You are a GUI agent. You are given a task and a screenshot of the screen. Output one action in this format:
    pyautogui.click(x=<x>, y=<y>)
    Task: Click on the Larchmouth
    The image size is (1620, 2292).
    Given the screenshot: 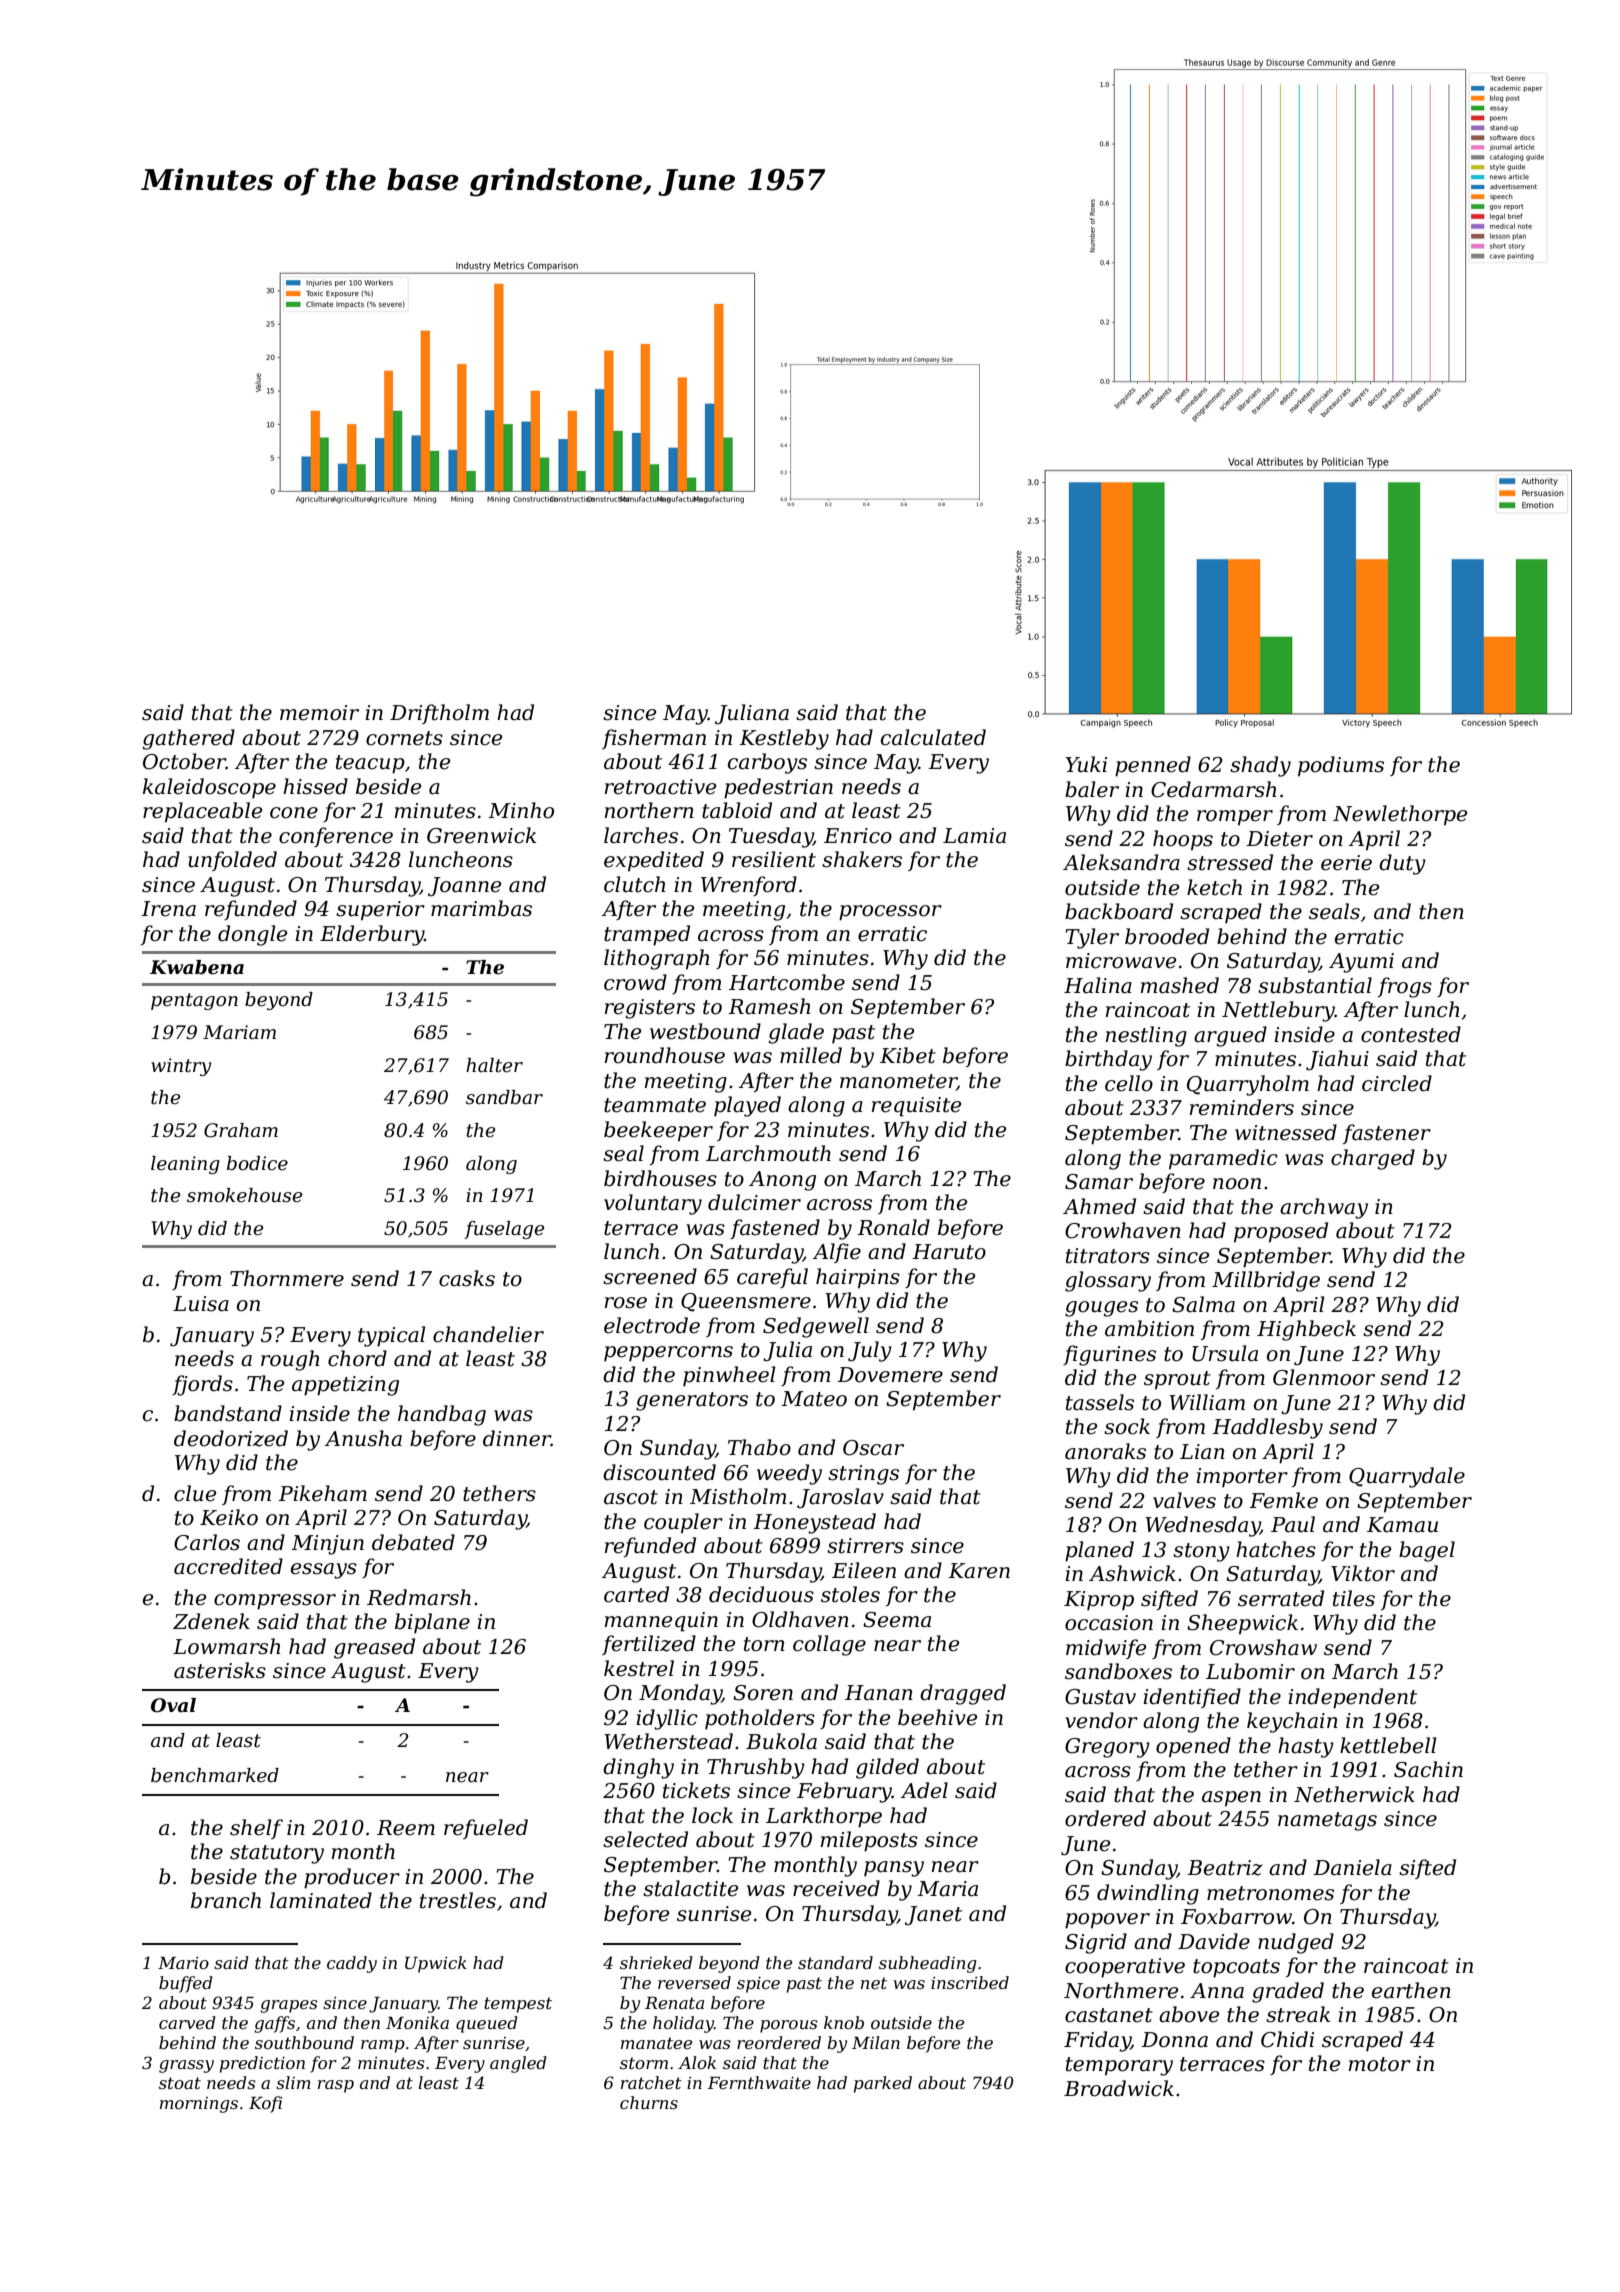 What is the action you would take?
    pyautogui.click(x=768, y=1153)
